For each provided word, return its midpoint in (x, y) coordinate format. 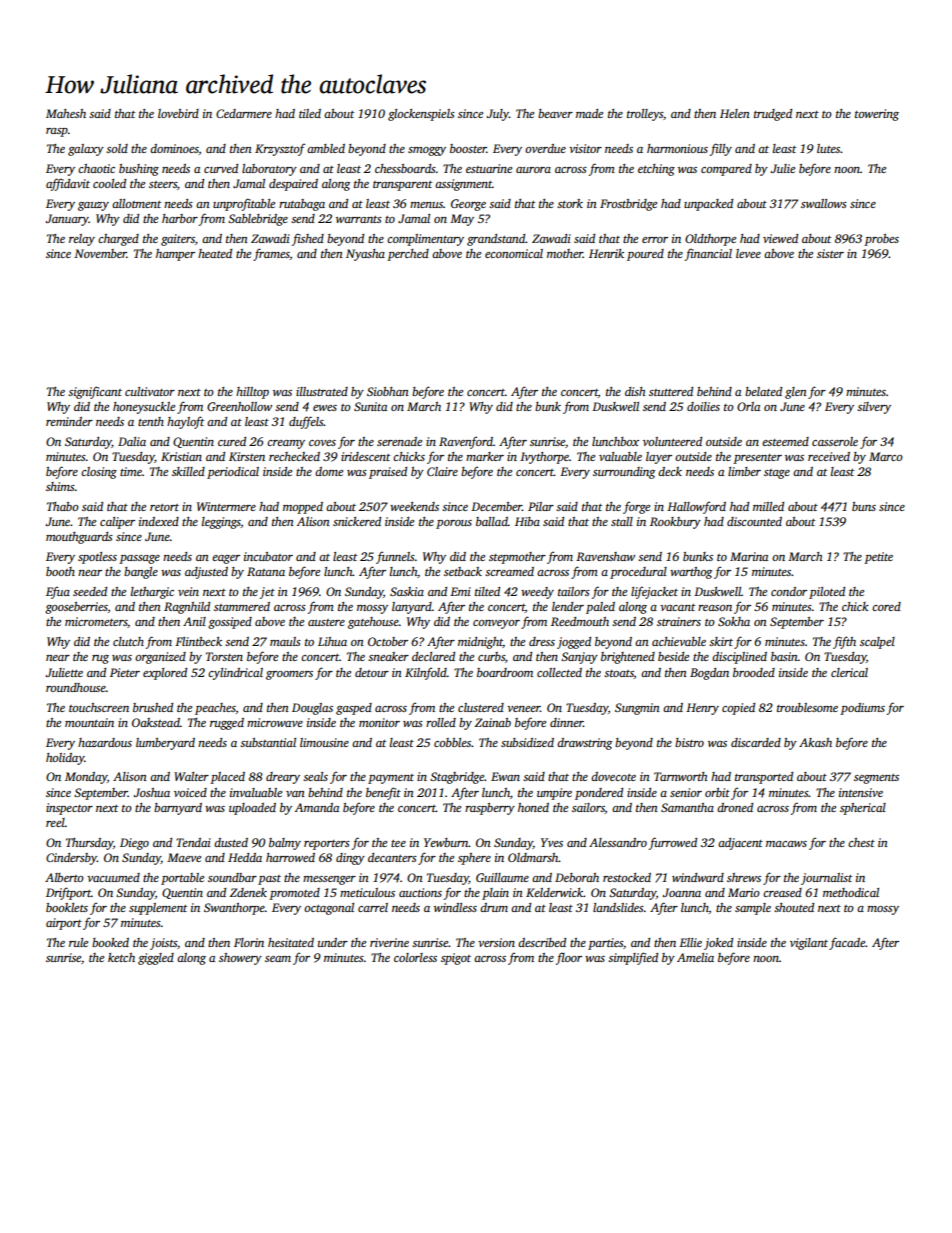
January (67, 220)
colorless (415, 957)
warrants (359, 219)
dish (635, 391)
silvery (874, 408)
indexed (159, 521)
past (269, 880)
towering (877, 115)
